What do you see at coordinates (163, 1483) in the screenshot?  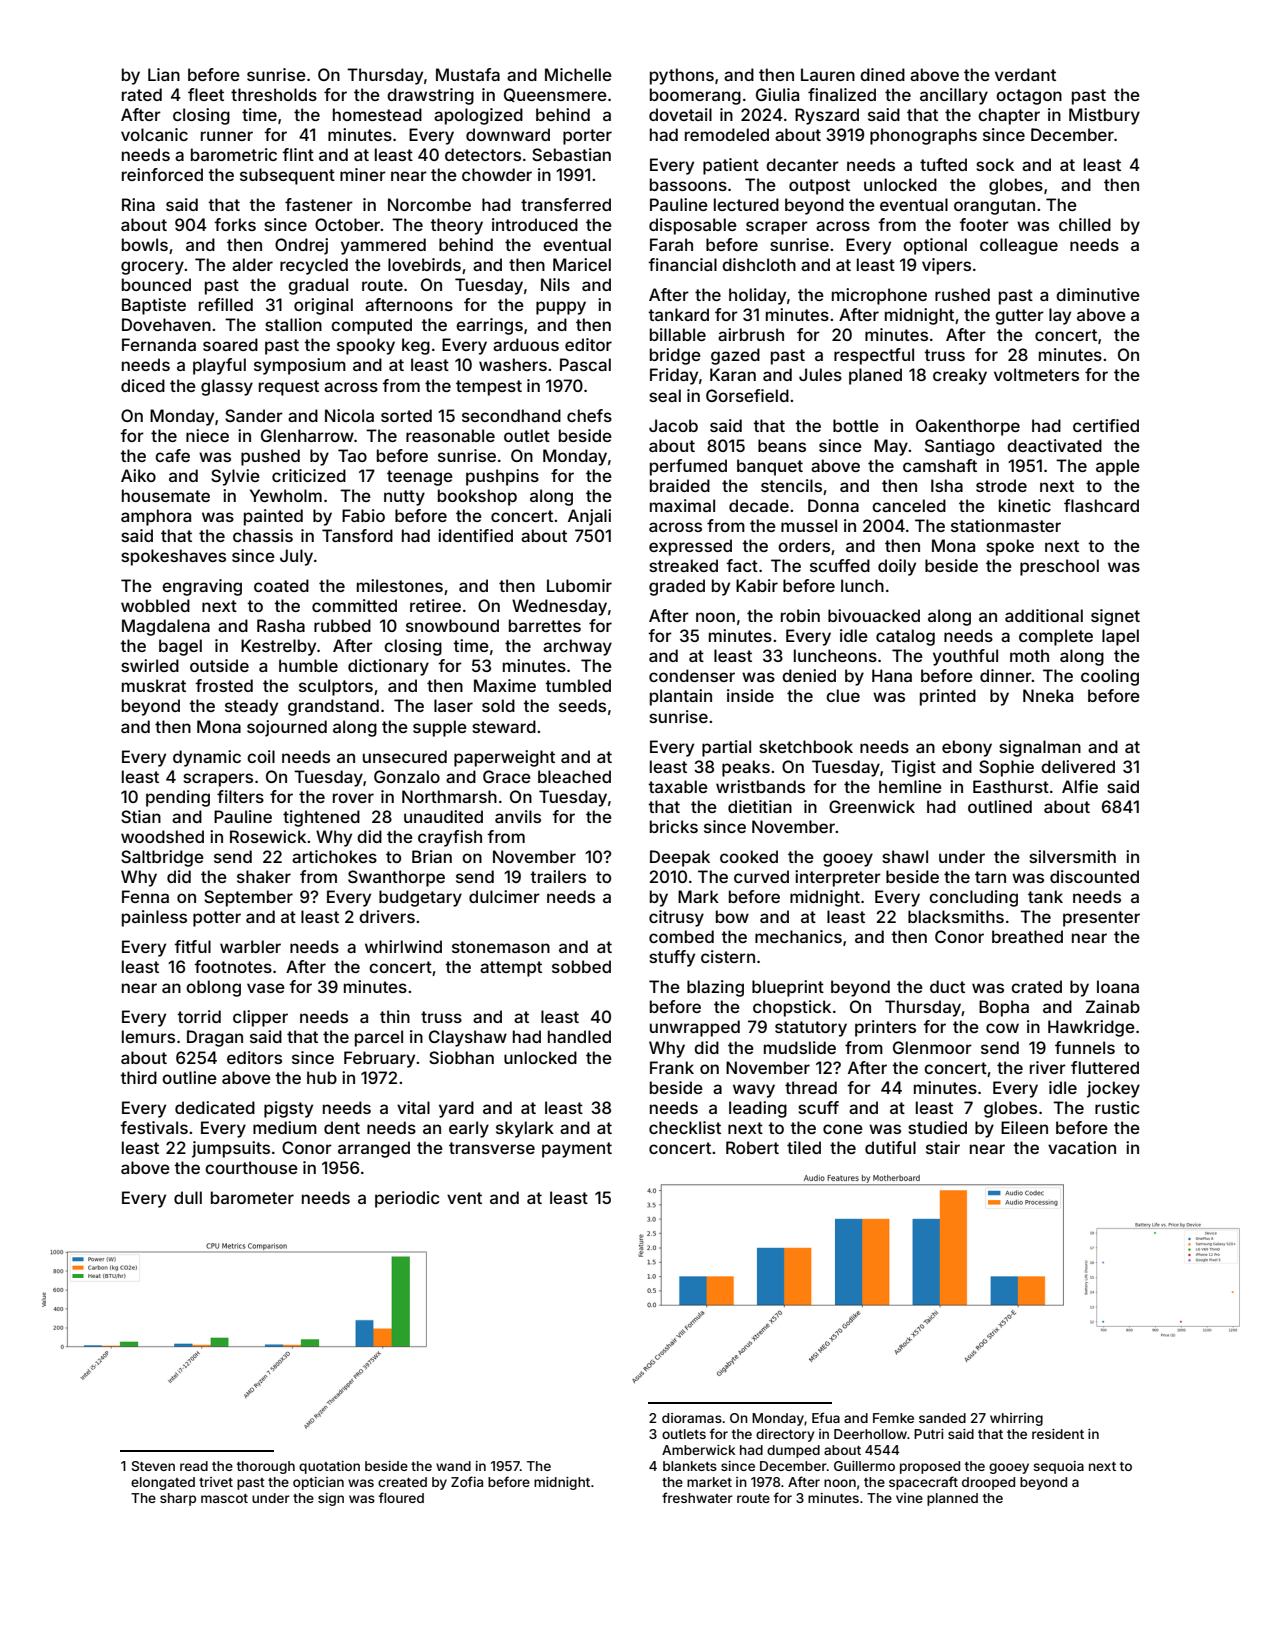 I see `elongated` at bounding box center [163, 1483].
